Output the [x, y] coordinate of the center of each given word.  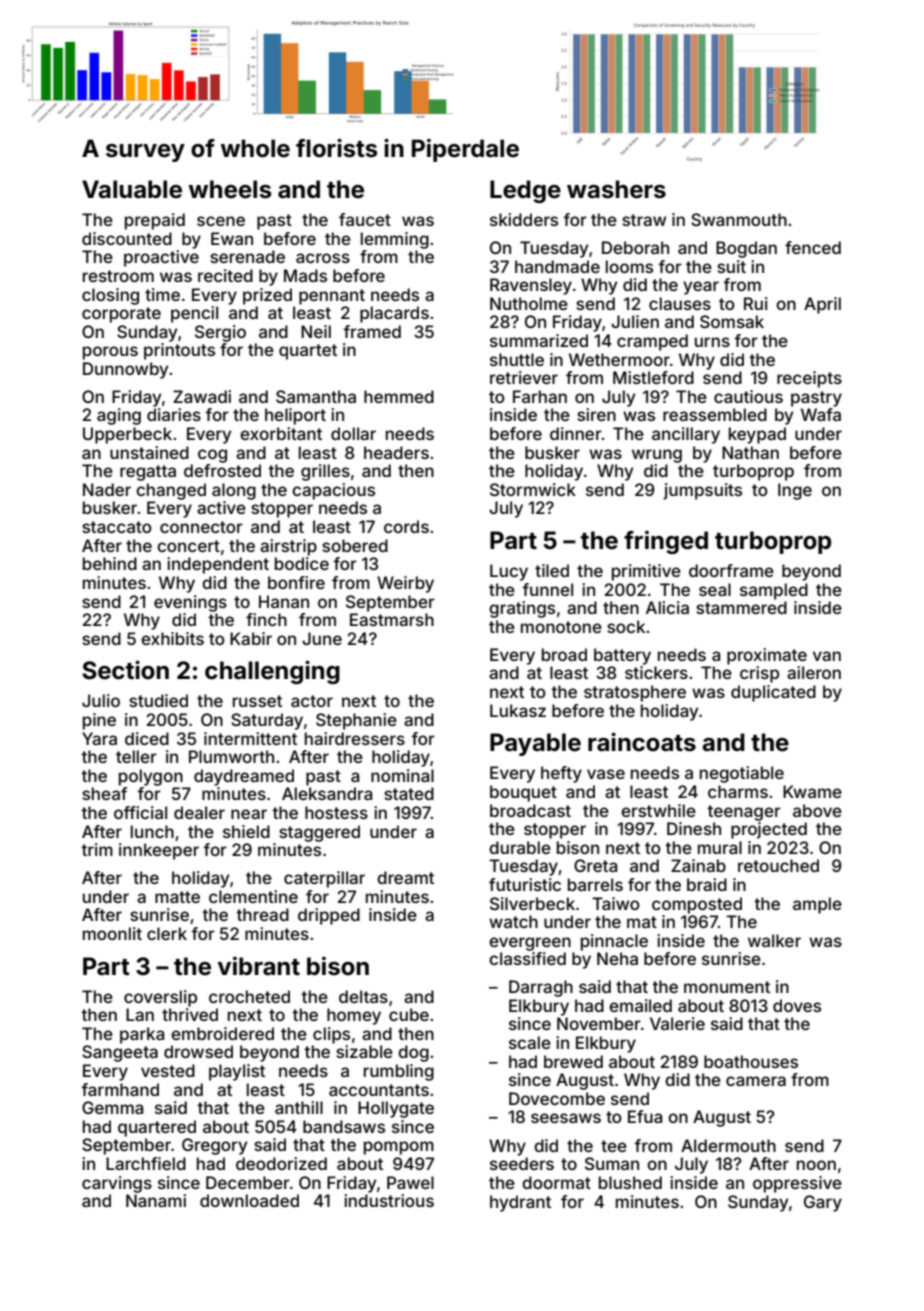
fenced [813, 247]
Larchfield [146, 1163]
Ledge [525, 191]
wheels [230, 189]
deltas [363, 996]
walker [774, 940]
